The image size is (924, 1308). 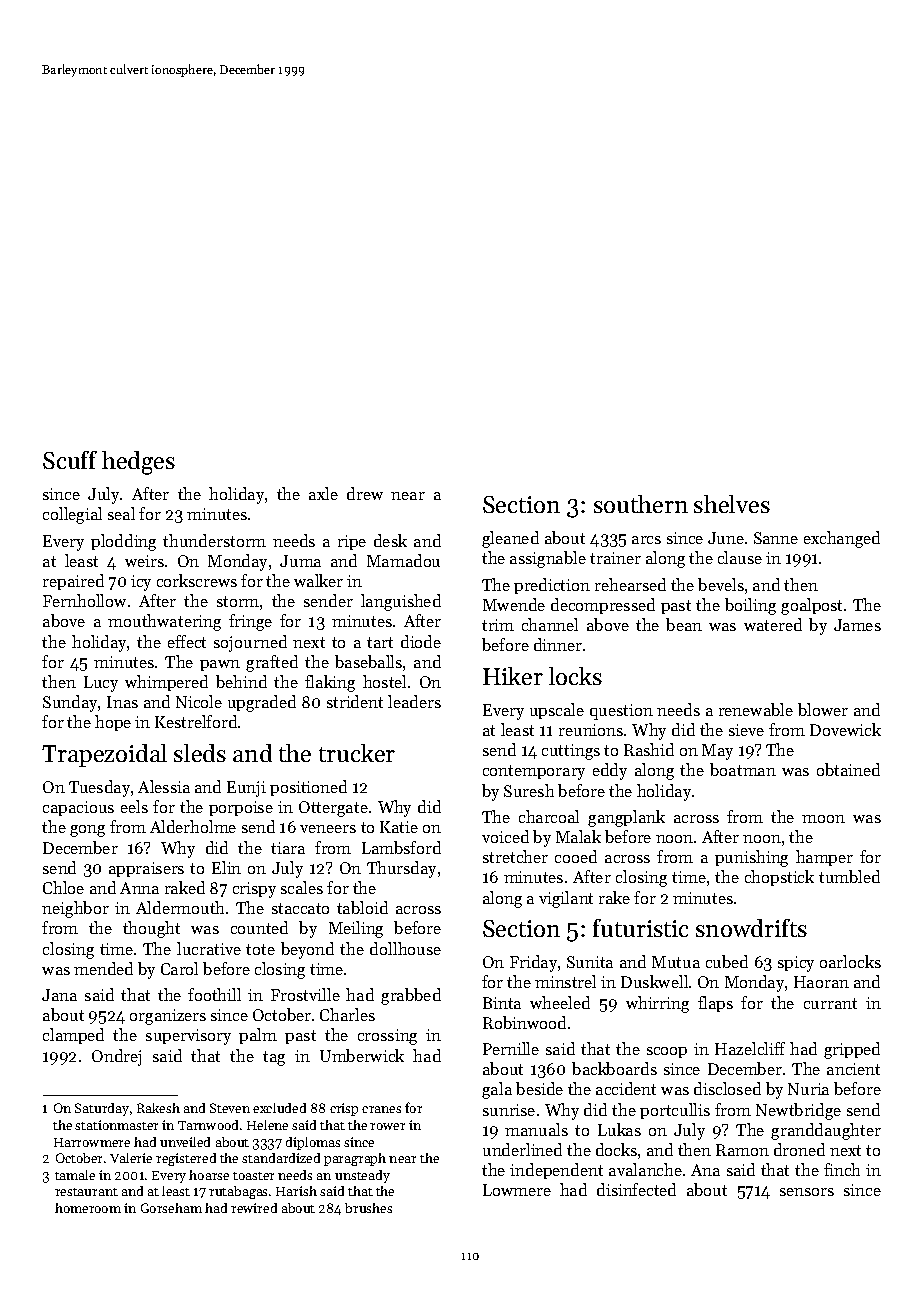 I want to click on southern, so click(x=641, y=504).
